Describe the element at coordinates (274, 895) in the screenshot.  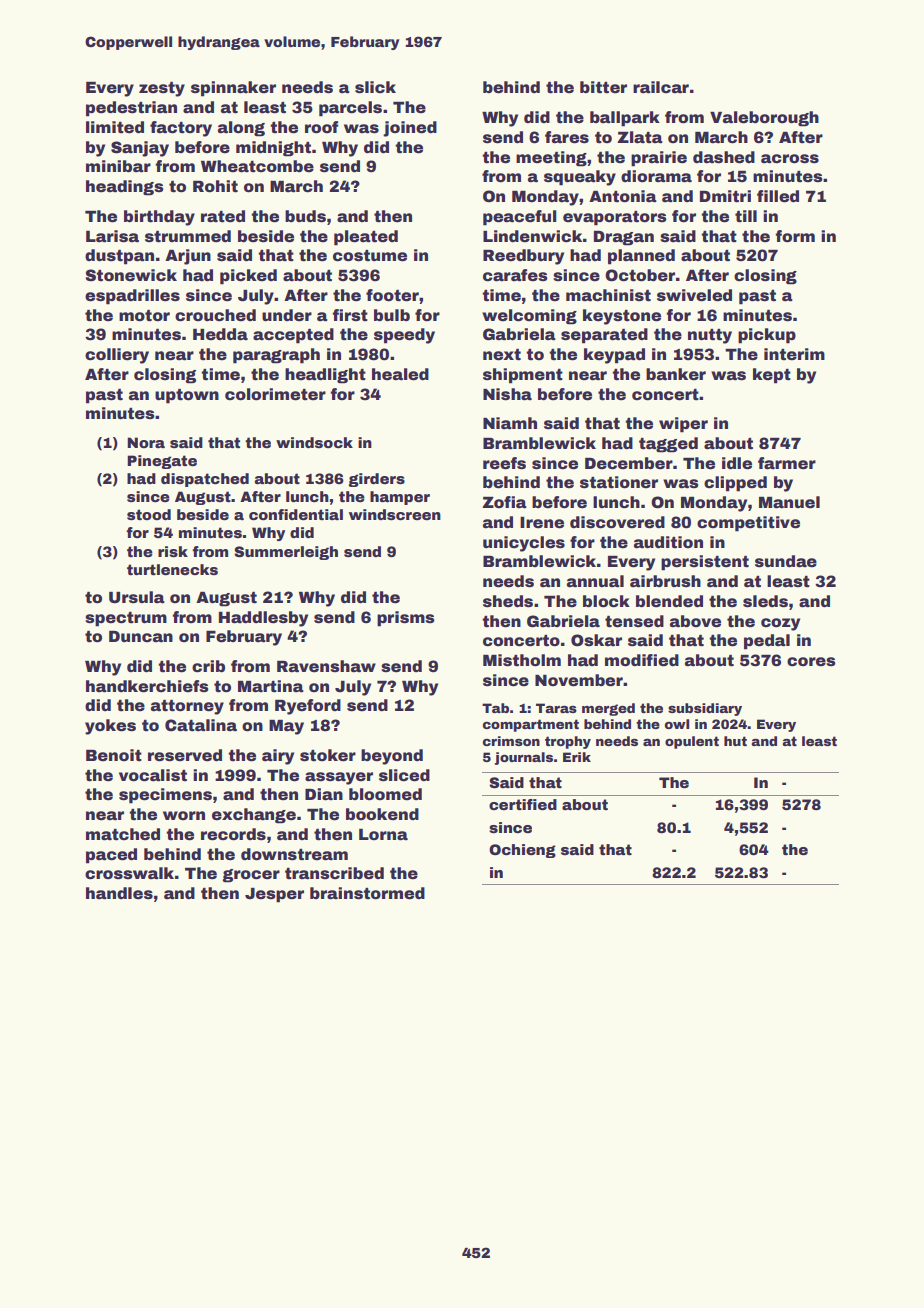
I see `Jesper` at that location.
